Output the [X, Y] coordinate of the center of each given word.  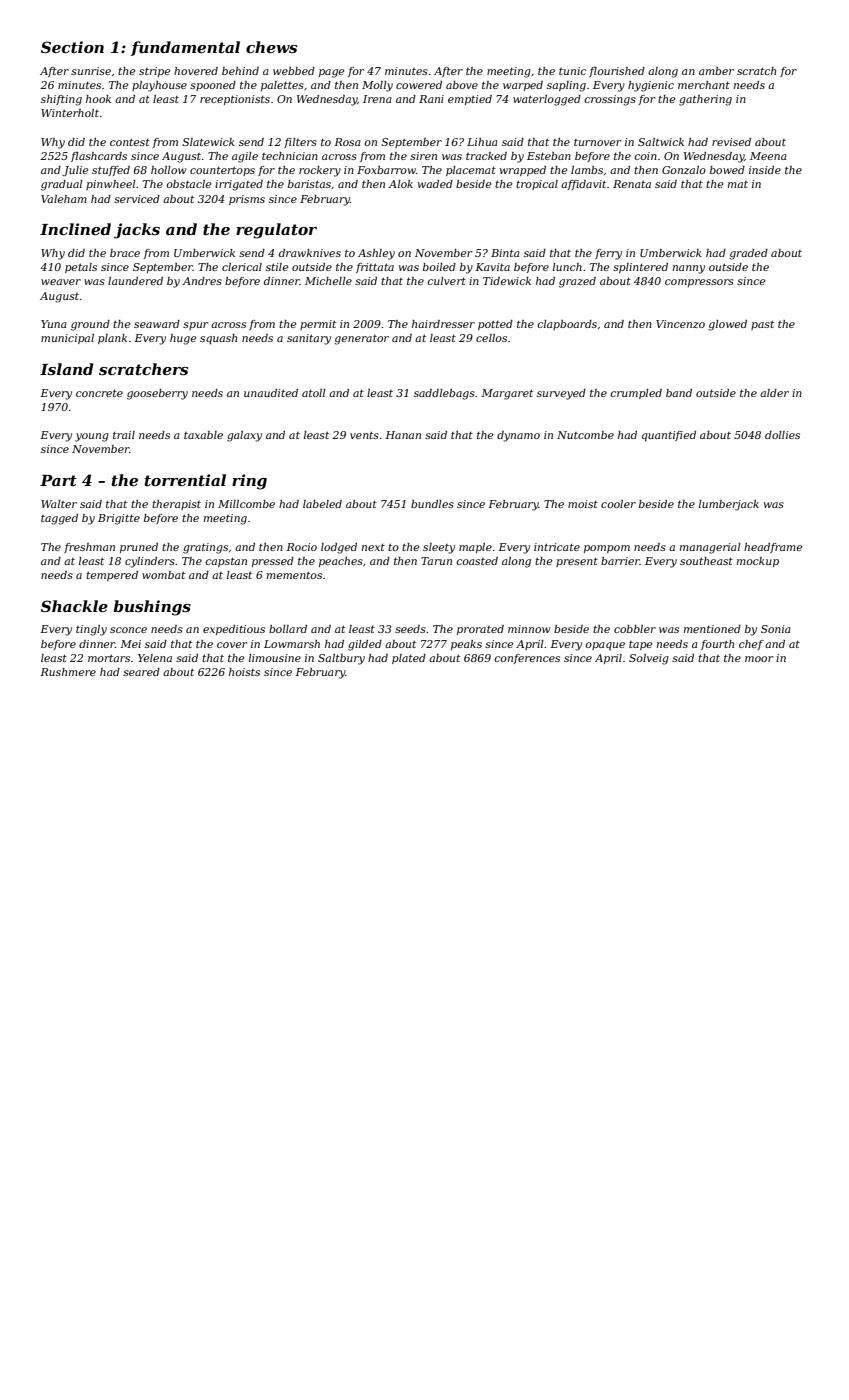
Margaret [507, 394]
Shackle [74, 606]
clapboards [567, 325]
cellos [491, 338]
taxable [203, 435]
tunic [572, 71]
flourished [617, 72]
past [762, 325]
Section [72, 47]
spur [195, 326]
